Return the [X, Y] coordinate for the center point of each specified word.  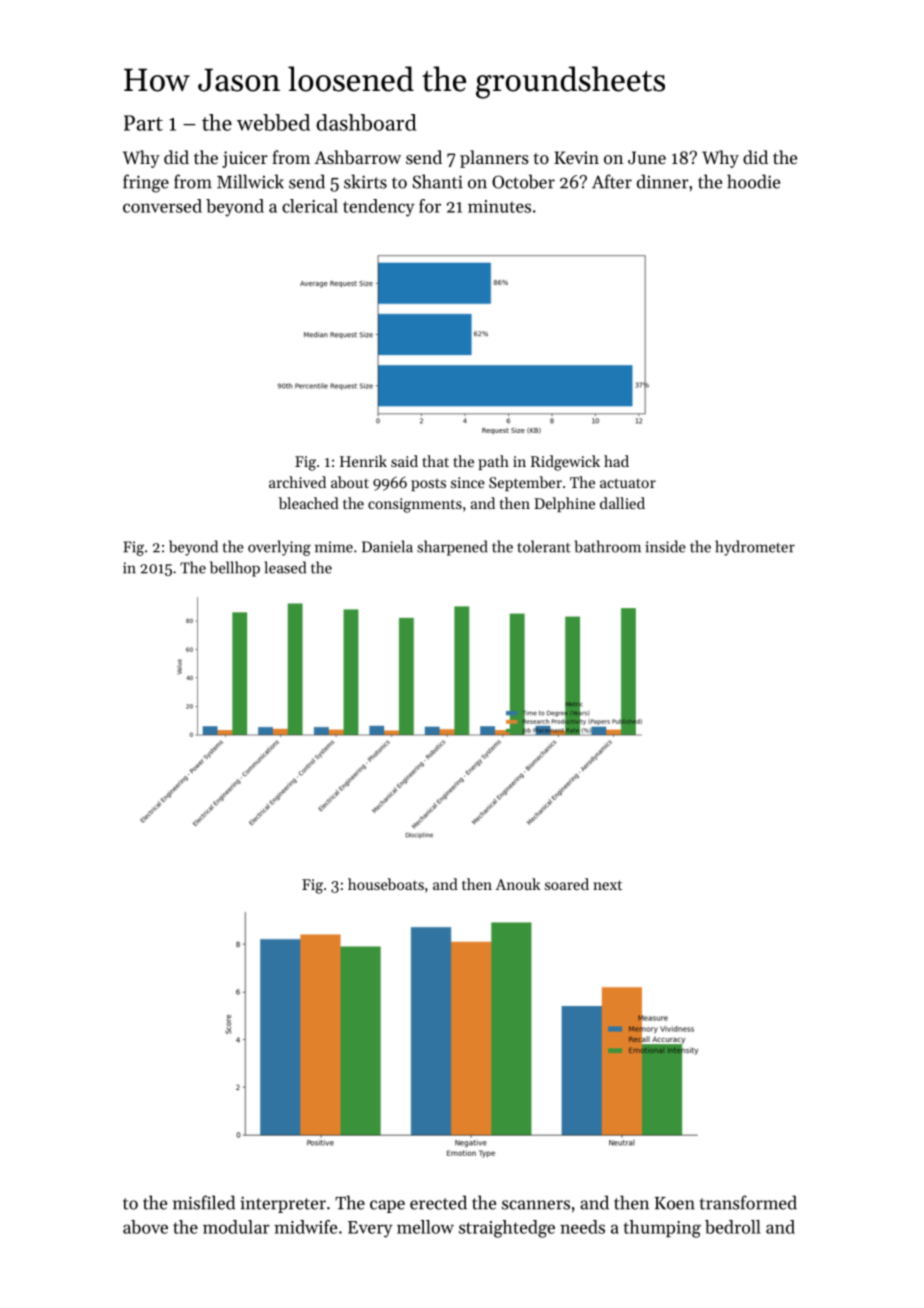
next [607, 885]
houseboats [386, 884]
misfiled [204, 1202]
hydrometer [755, 548]
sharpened [452, 548]
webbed [273, 122]
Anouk [517, 884]
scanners [536, 1205]
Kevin [576, 157]
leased [285, 567]
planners [494, 159]
